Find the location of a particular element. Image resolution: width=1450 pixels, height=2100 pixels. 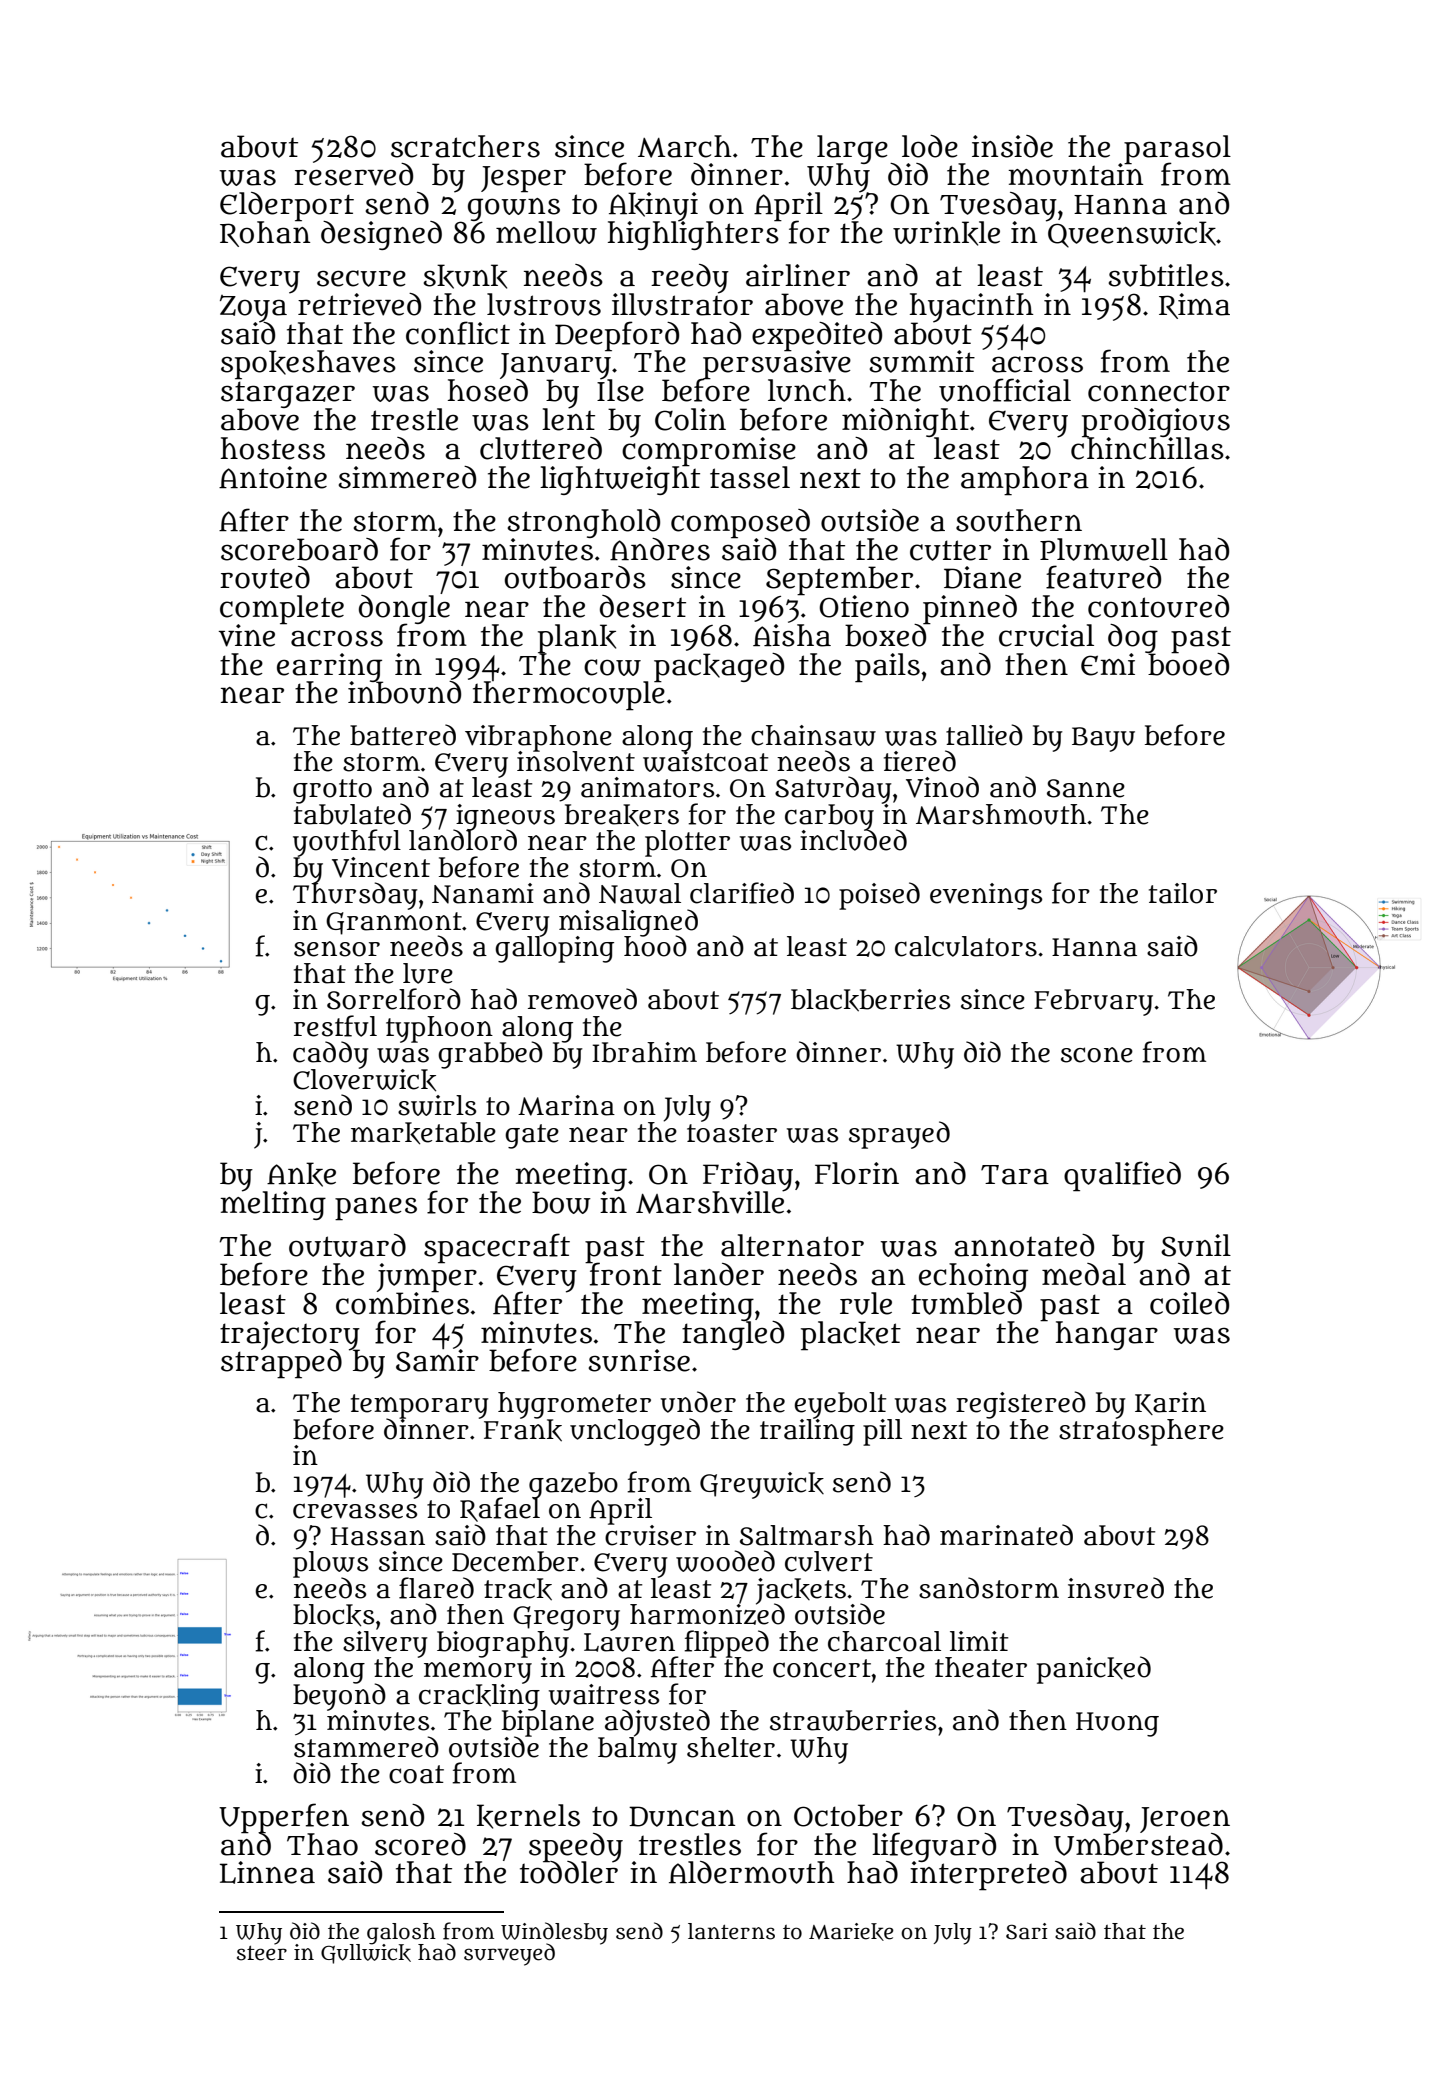

Emi is located at coordinates (1108, 664).
